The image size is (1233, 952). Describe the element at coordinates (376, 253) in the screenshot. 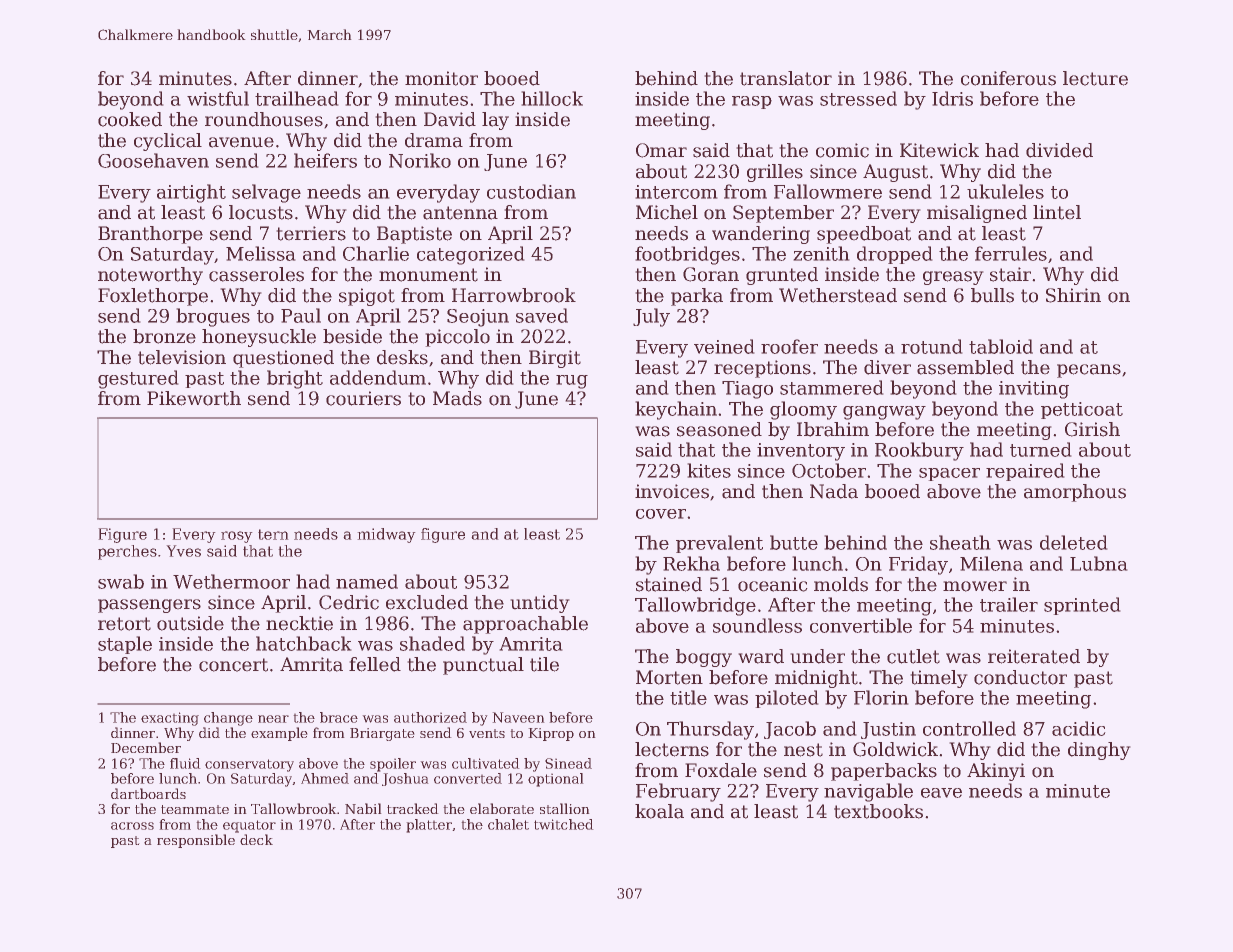

I see `Charlie` at that location.
